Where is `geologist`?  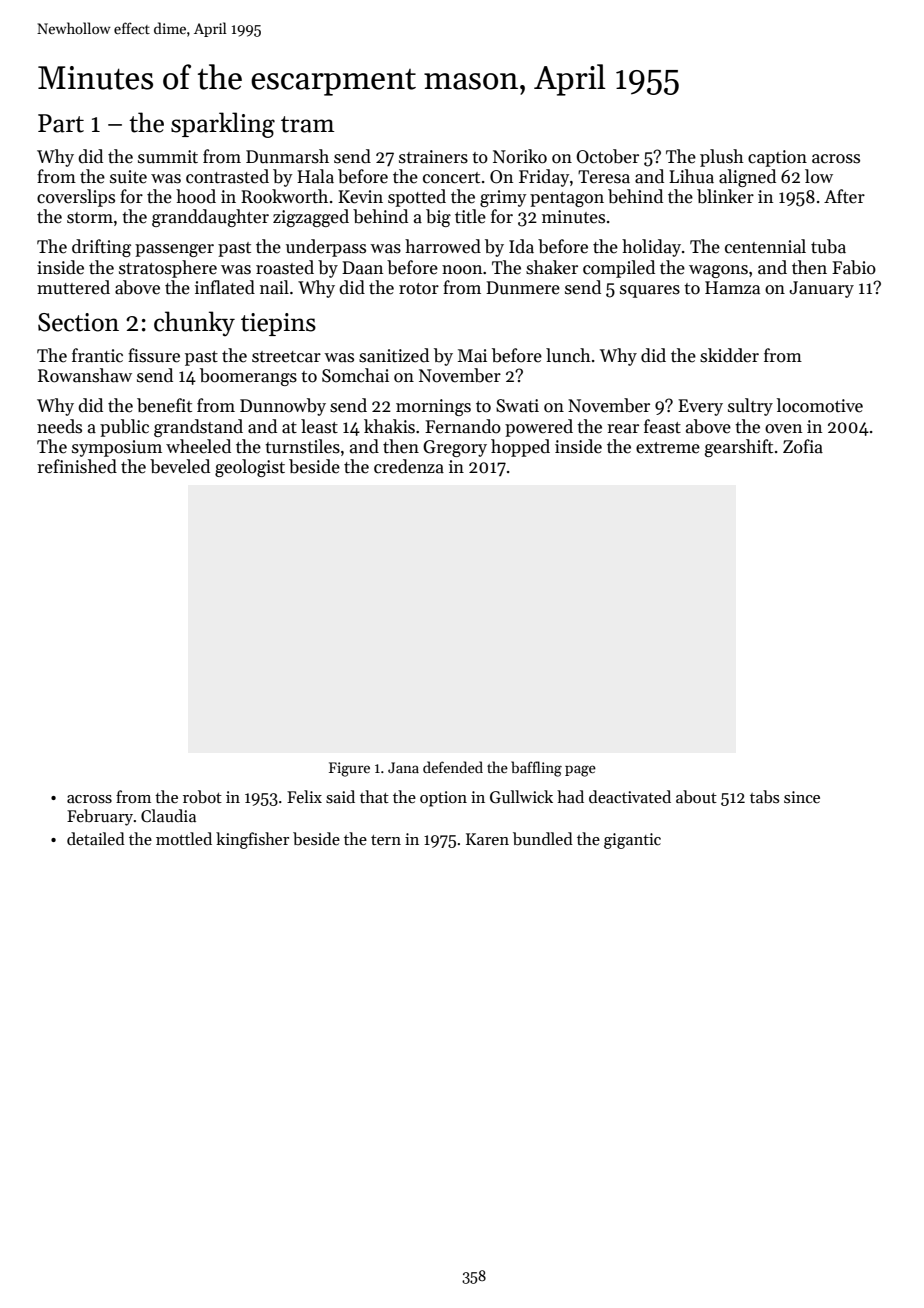 geologist is located at coordinates (250, 468).
